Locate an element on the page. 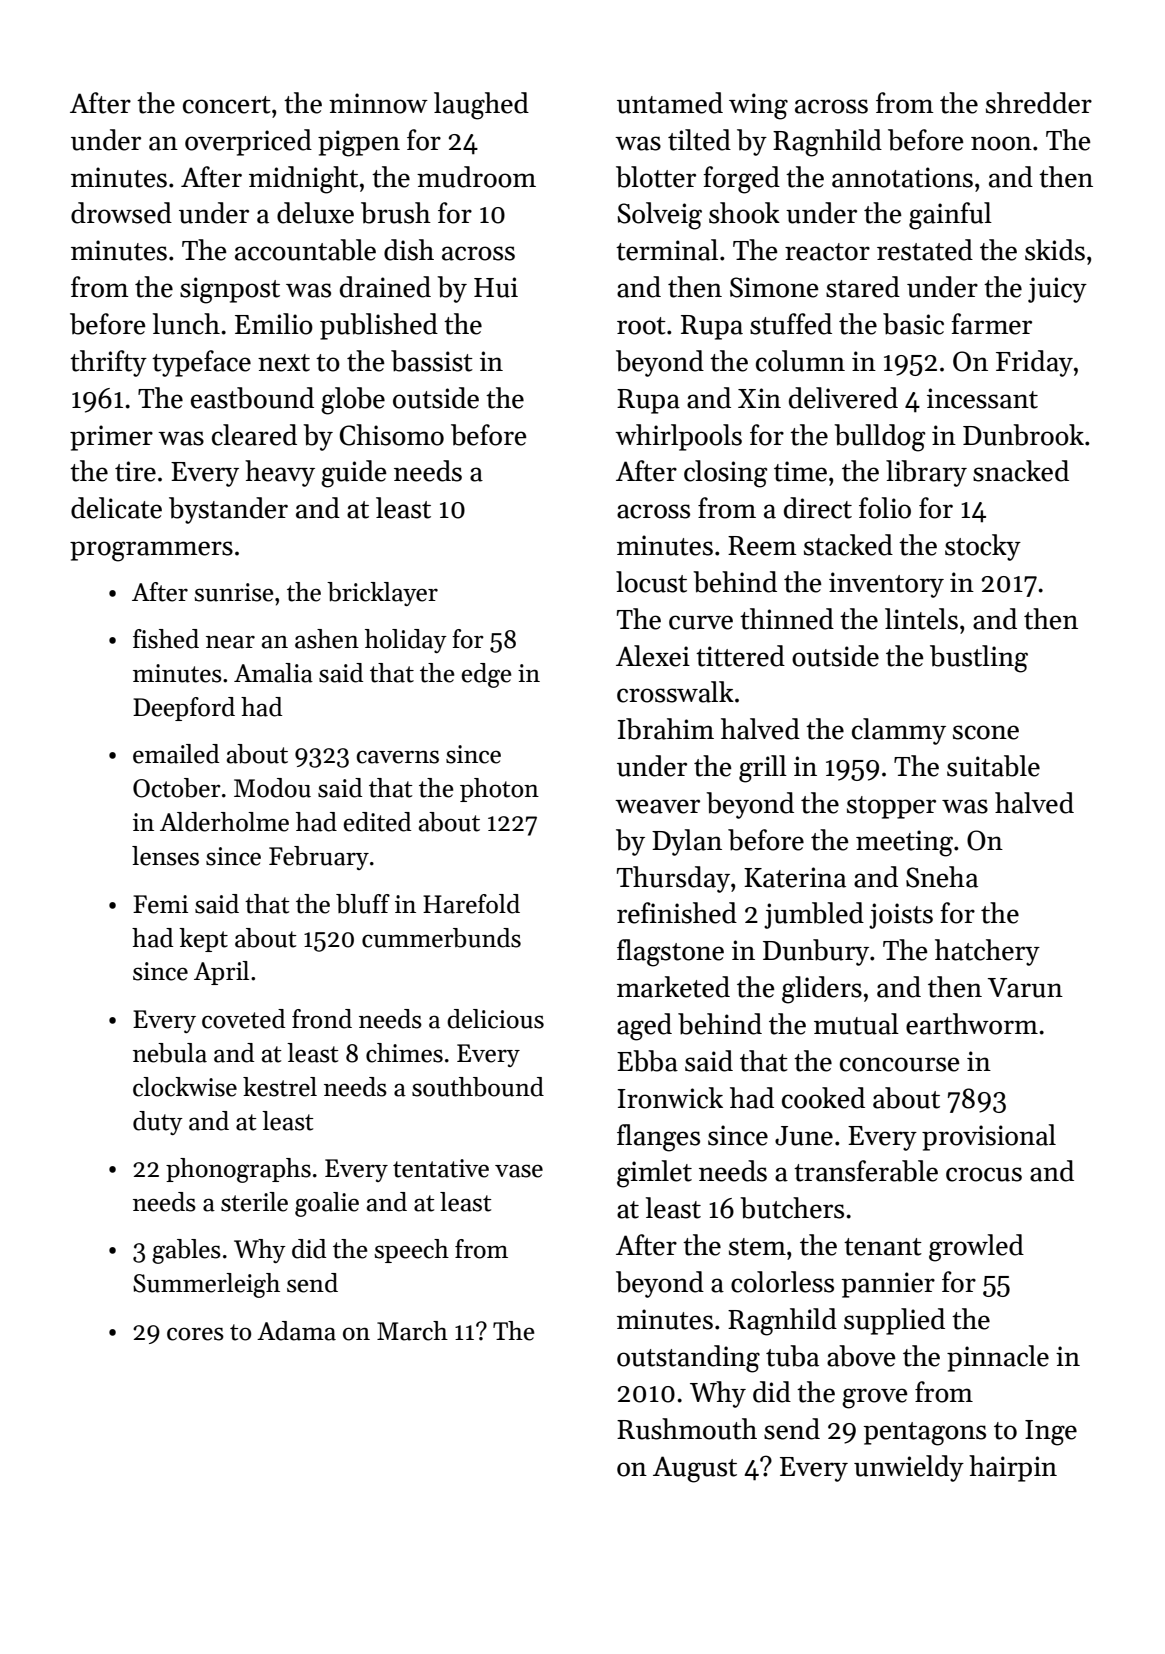 Image resolution: width=1165 pixels, height=1654 pixels. refinished is located at coordinates (677, 913).
